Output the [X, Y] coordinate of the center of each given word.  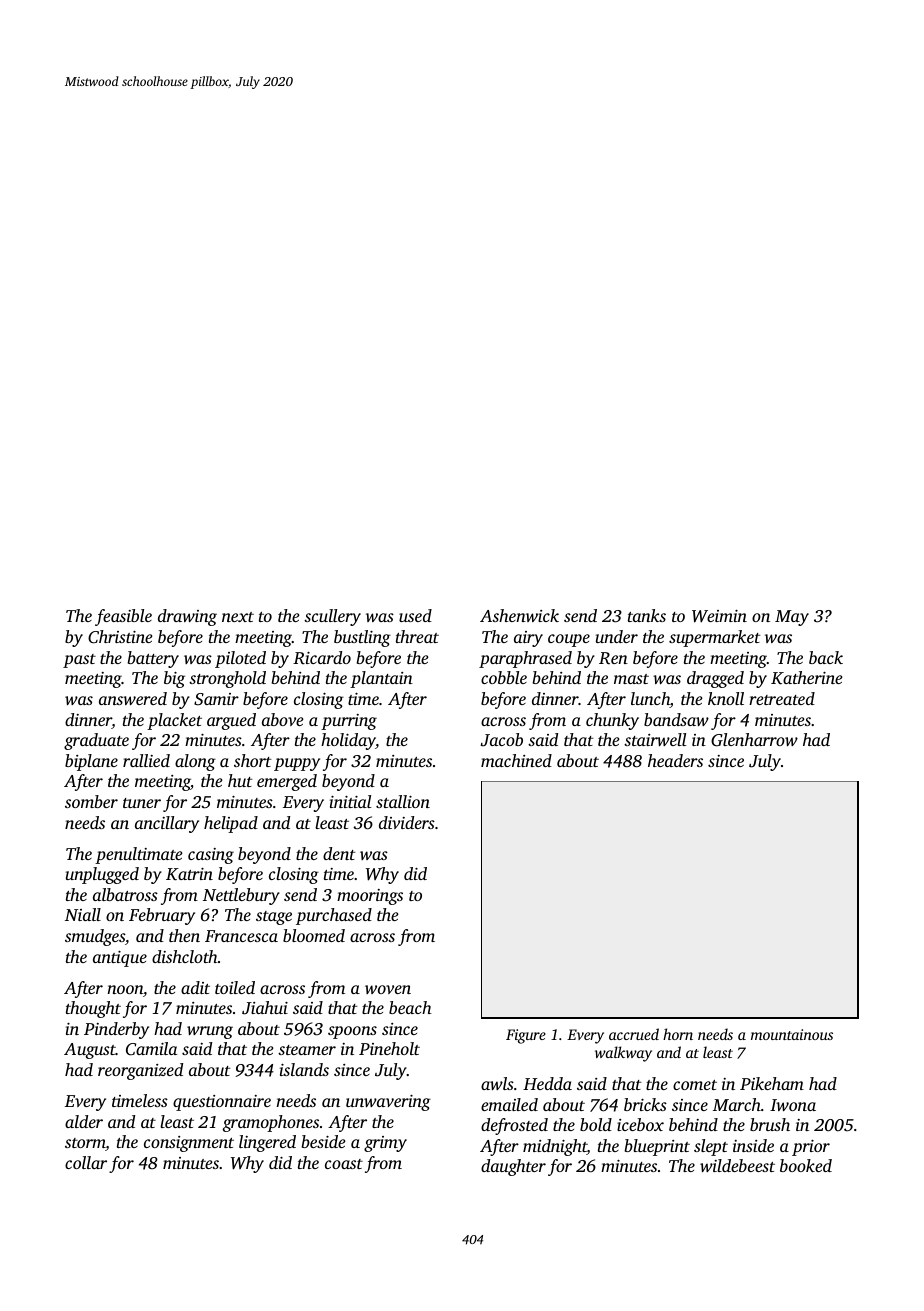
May [792, 618]
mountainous [792, 1034]
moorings [370, 897]
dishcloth [185, 956]
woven [388, 989]
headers [675, 760]
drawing [187, 617]
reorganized [140, 1071]
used [415, 615]
